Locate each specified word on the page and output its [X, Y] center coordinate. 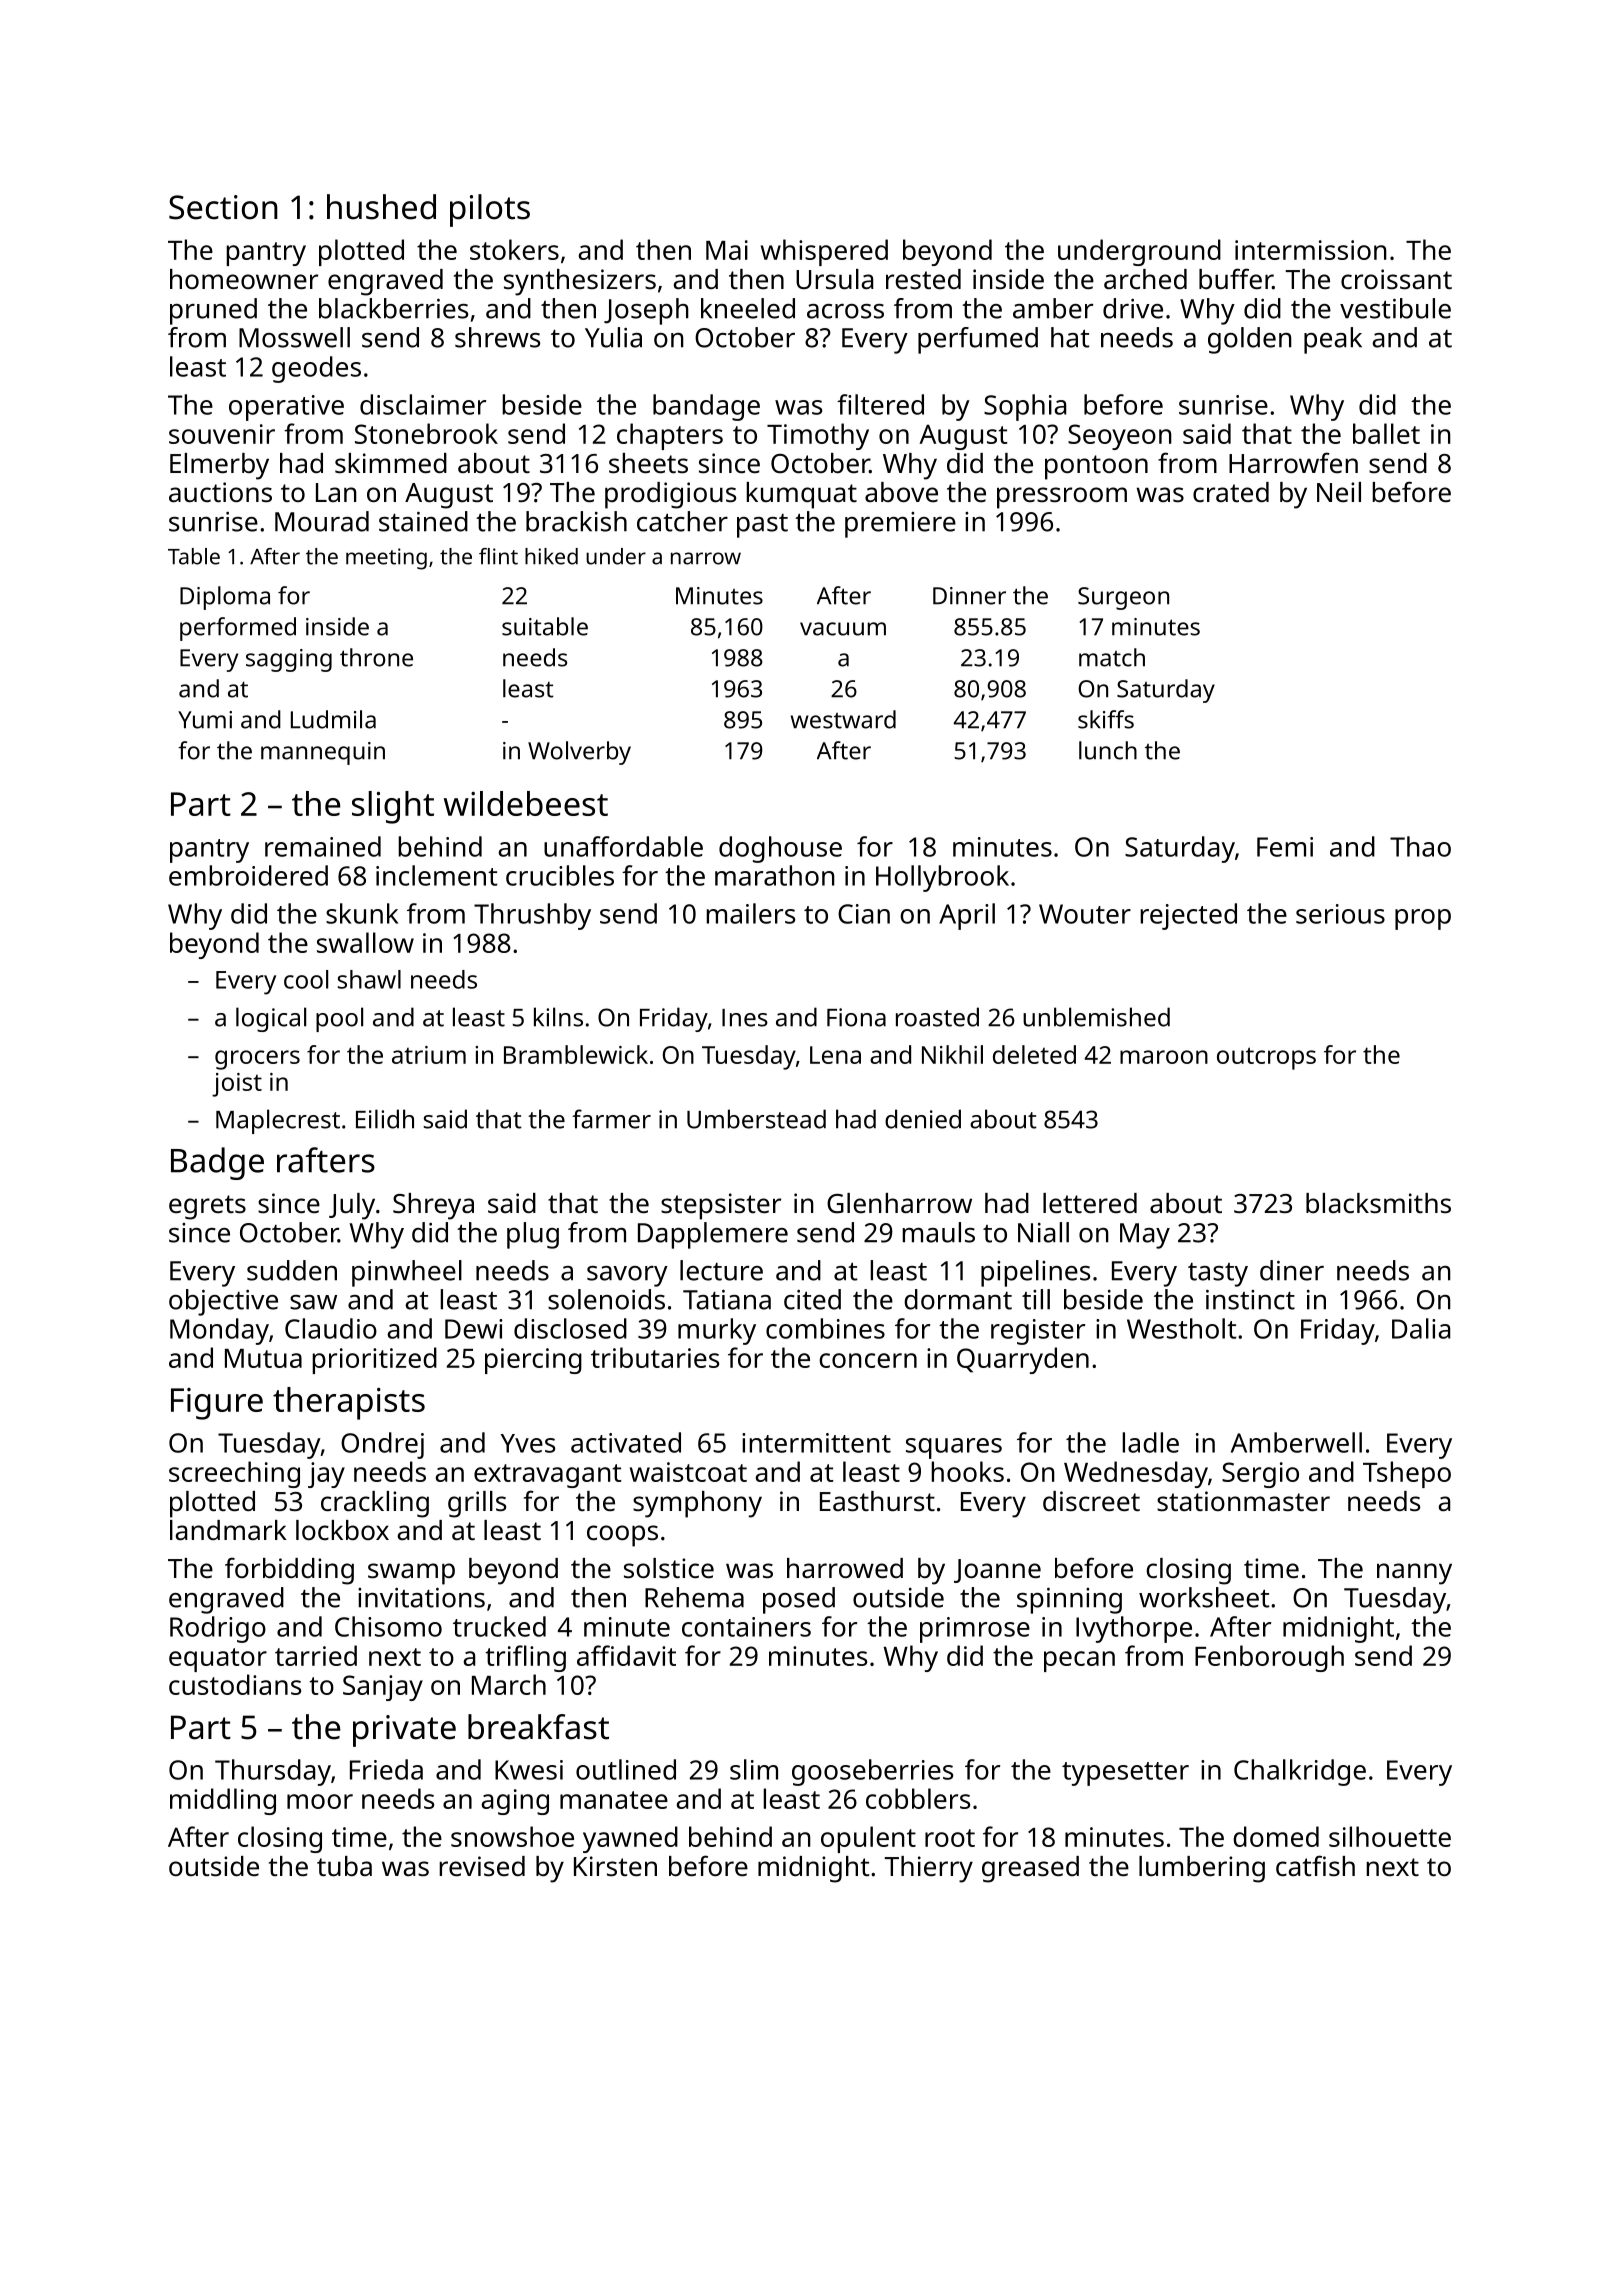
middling [223, 1801]
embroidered [248, 875]
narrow [706, 558]
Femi [1285, 847]
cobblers [918, 1798]
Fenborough [1269, 1658]
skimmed [391, 463]
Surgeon [1123, 598]
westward [843, 719]
